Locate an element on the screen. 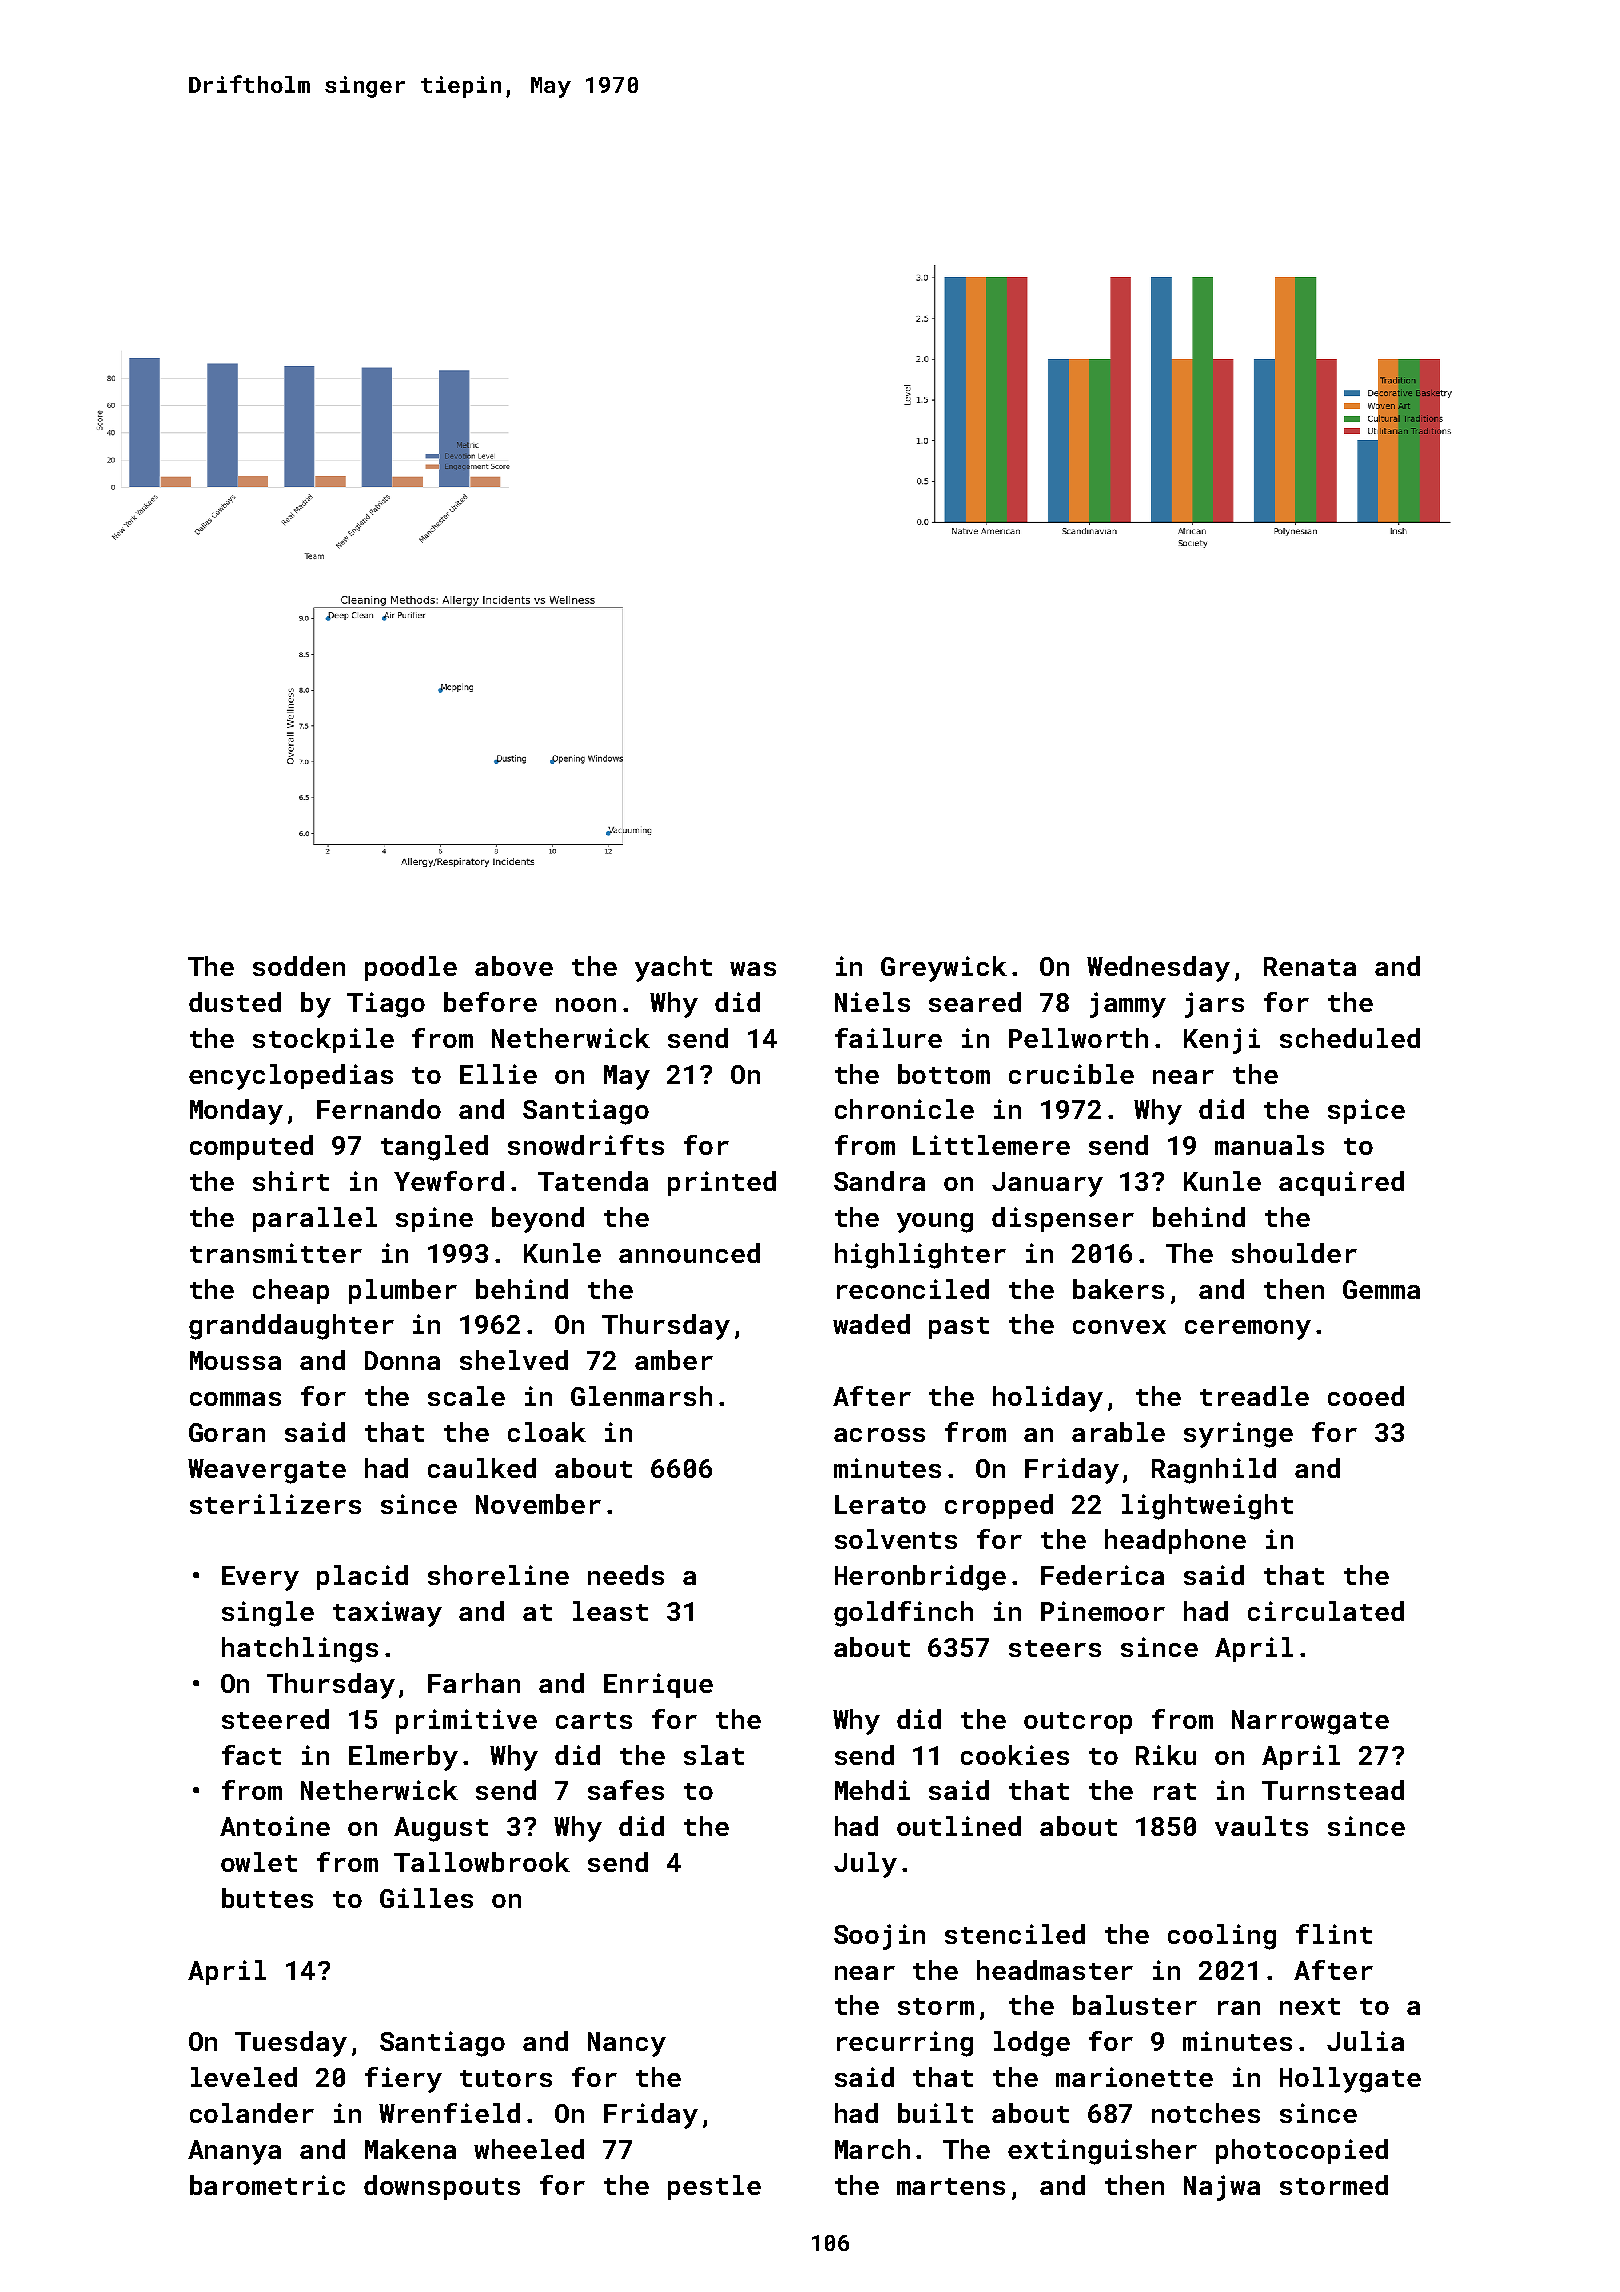 This screenshot has width=1620, height=2292. single is located at coordinates (268, 1614).
